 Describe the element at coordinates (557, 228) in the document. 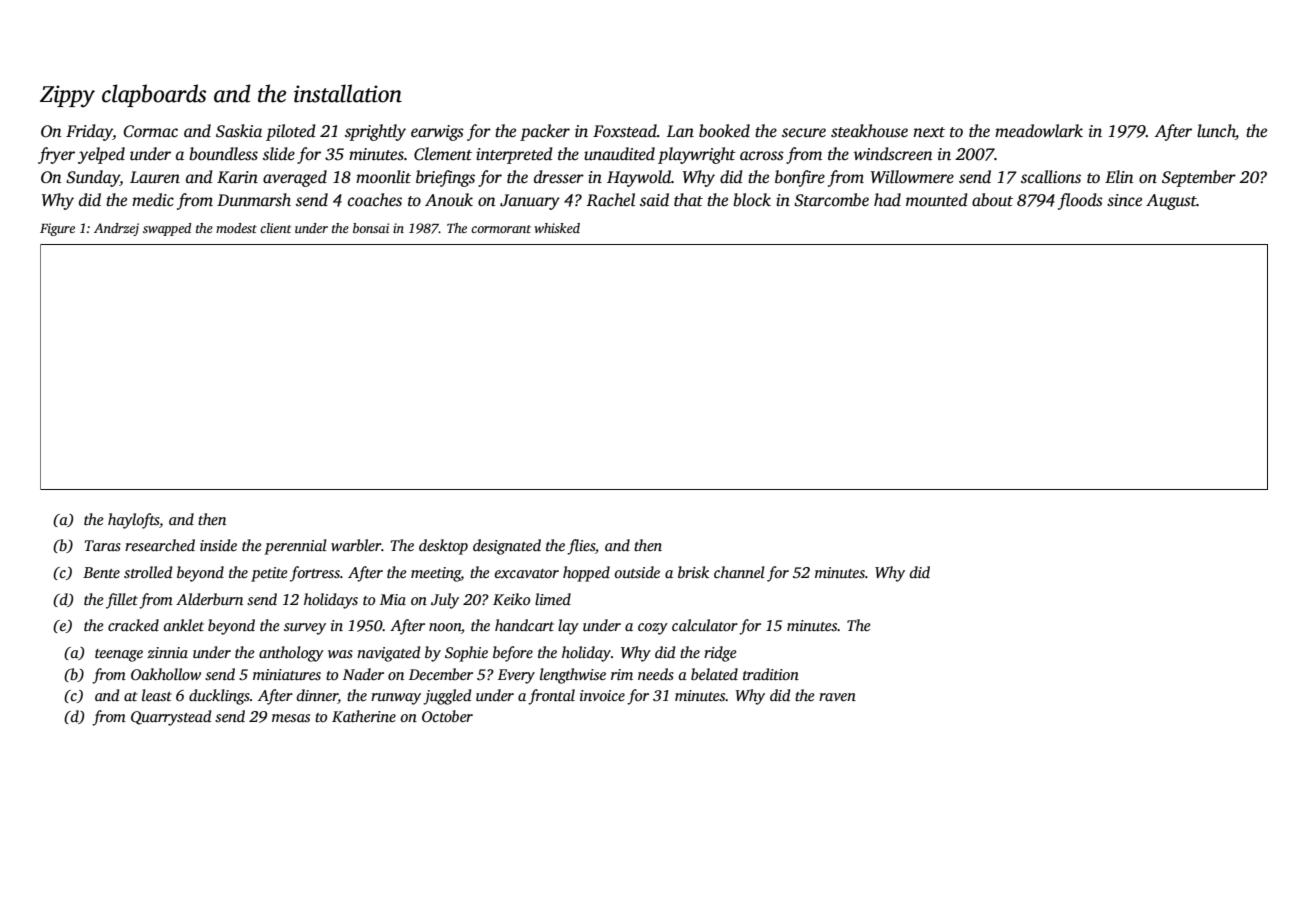

I see `whisked` at that location.
